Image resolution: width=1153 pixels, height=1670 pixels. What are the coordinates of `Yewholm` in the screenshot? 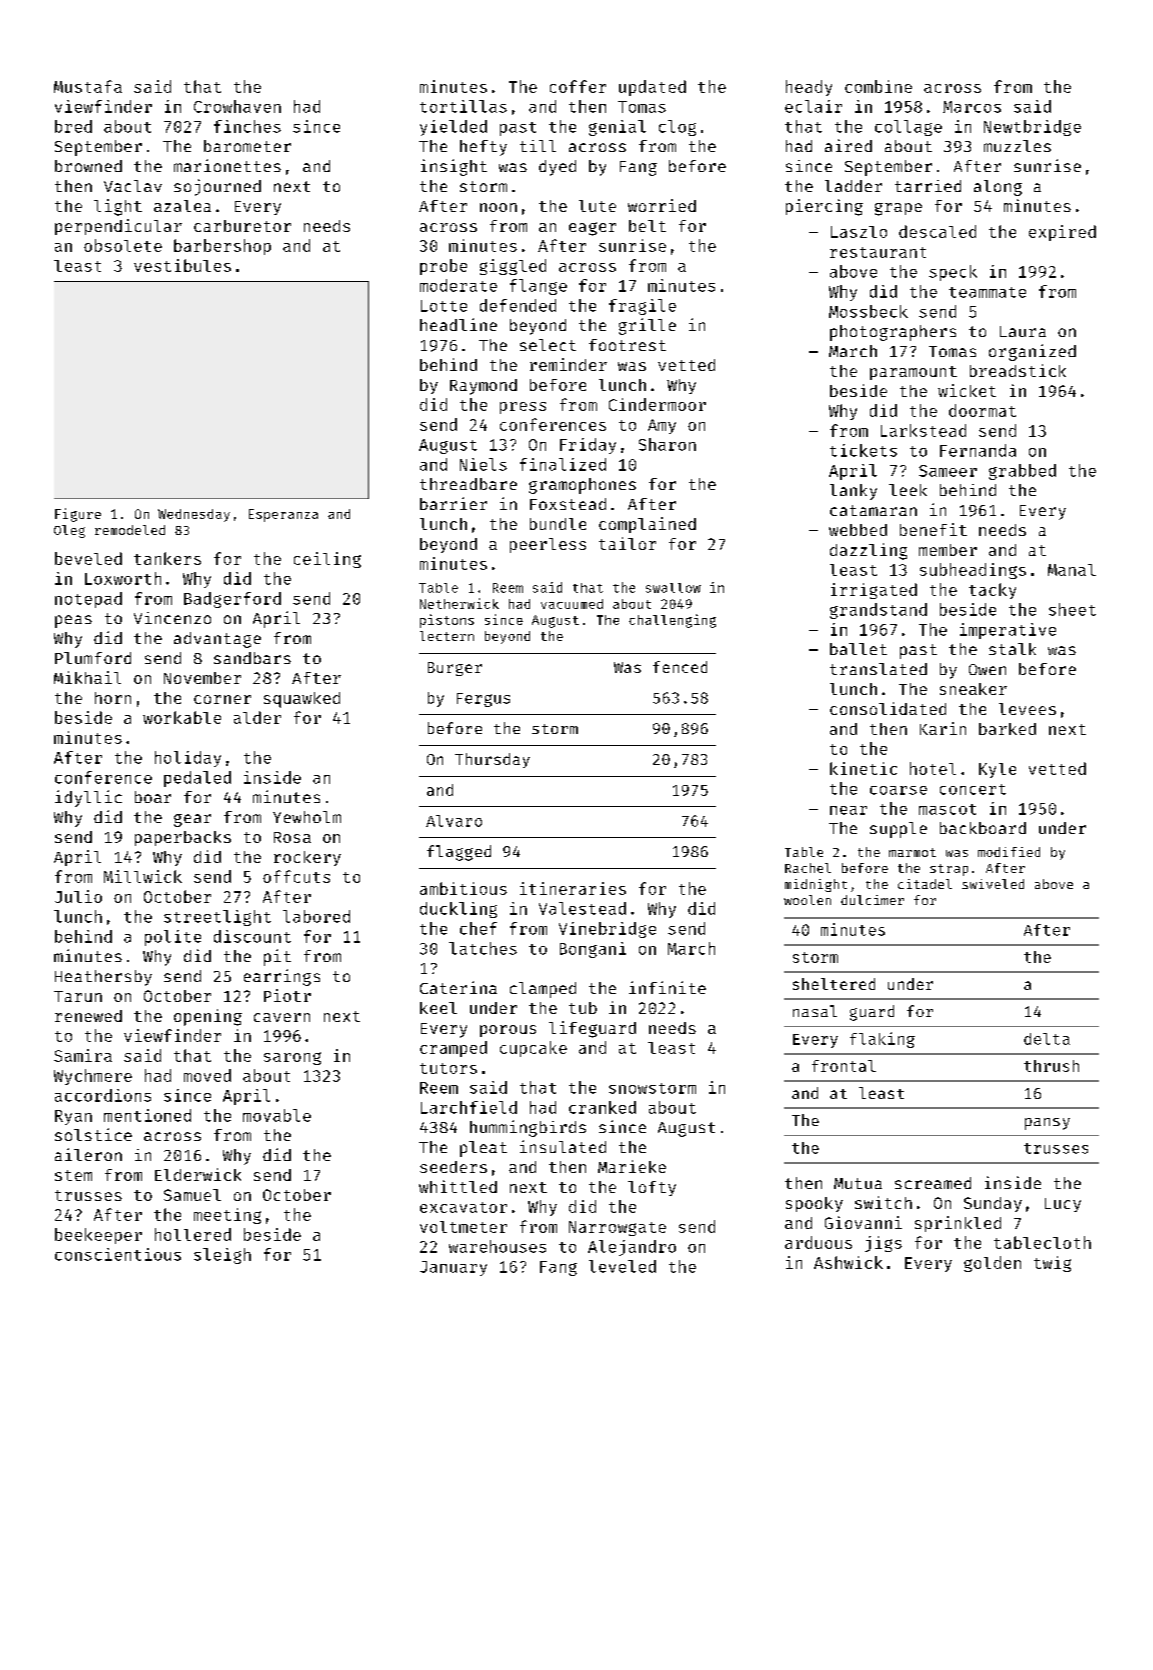 It's located at (307, 817).
